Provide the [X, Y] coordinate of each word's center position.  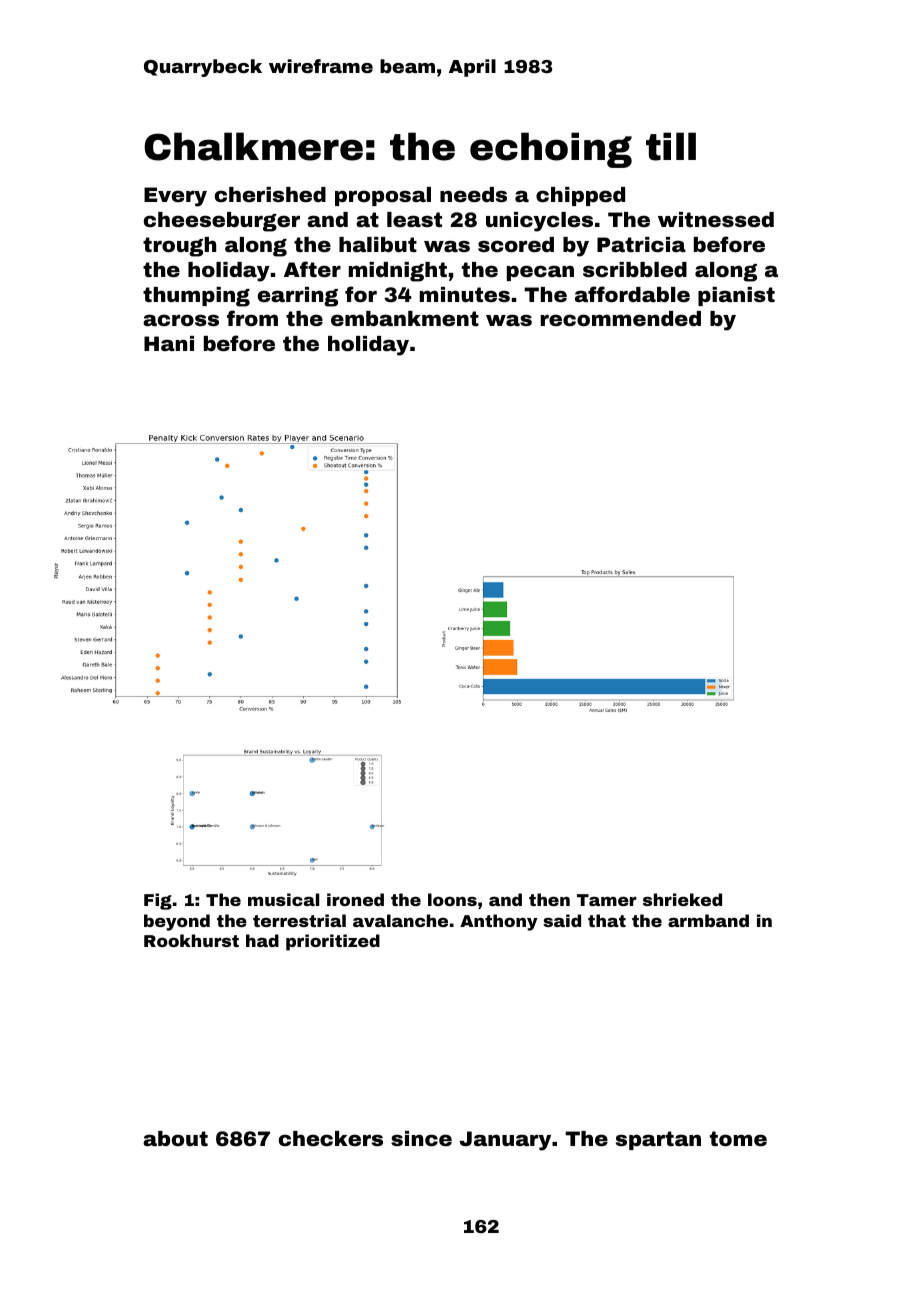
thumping [196, 297]
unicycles [539, 222]
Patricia [641, 244]
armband [708, 920]
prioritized [333, 942]
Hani [169, 343]
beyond [177, 922]
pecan [540, 273]
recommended [621, 318]
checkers [331, 1138]
